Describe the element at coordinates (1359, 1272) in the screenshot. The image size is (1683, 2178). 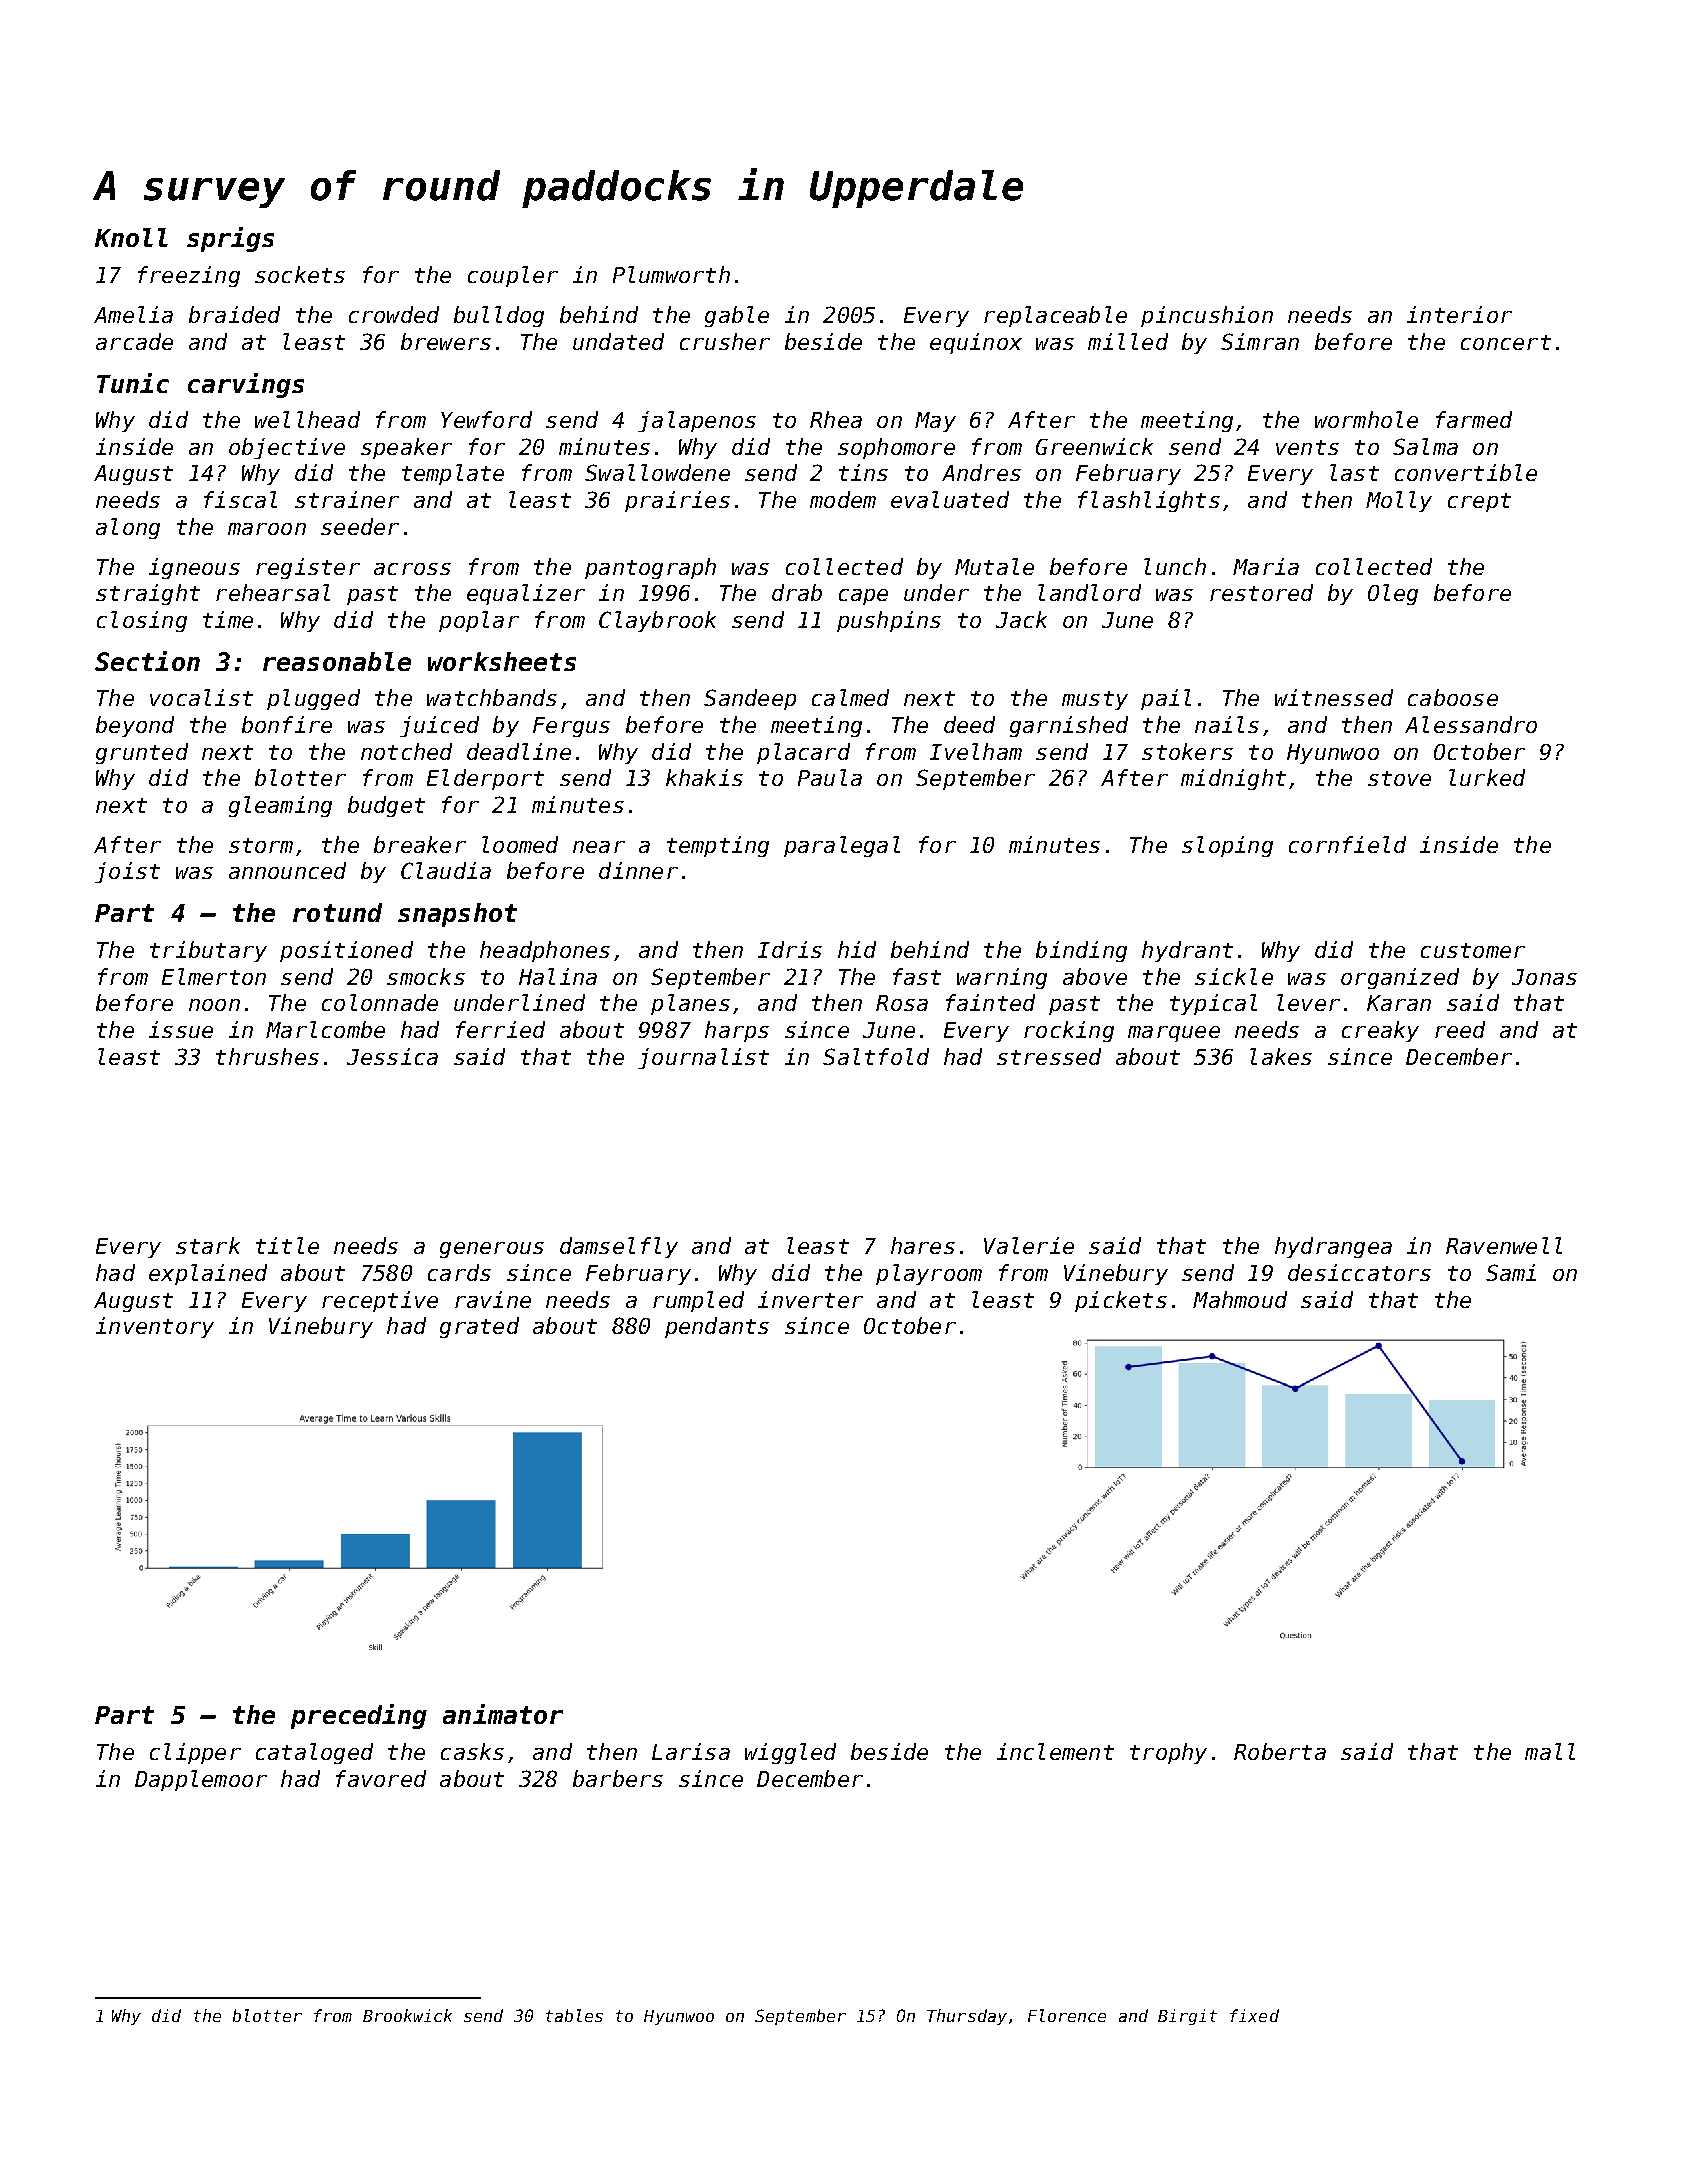
I see `desiccators` at that location.
